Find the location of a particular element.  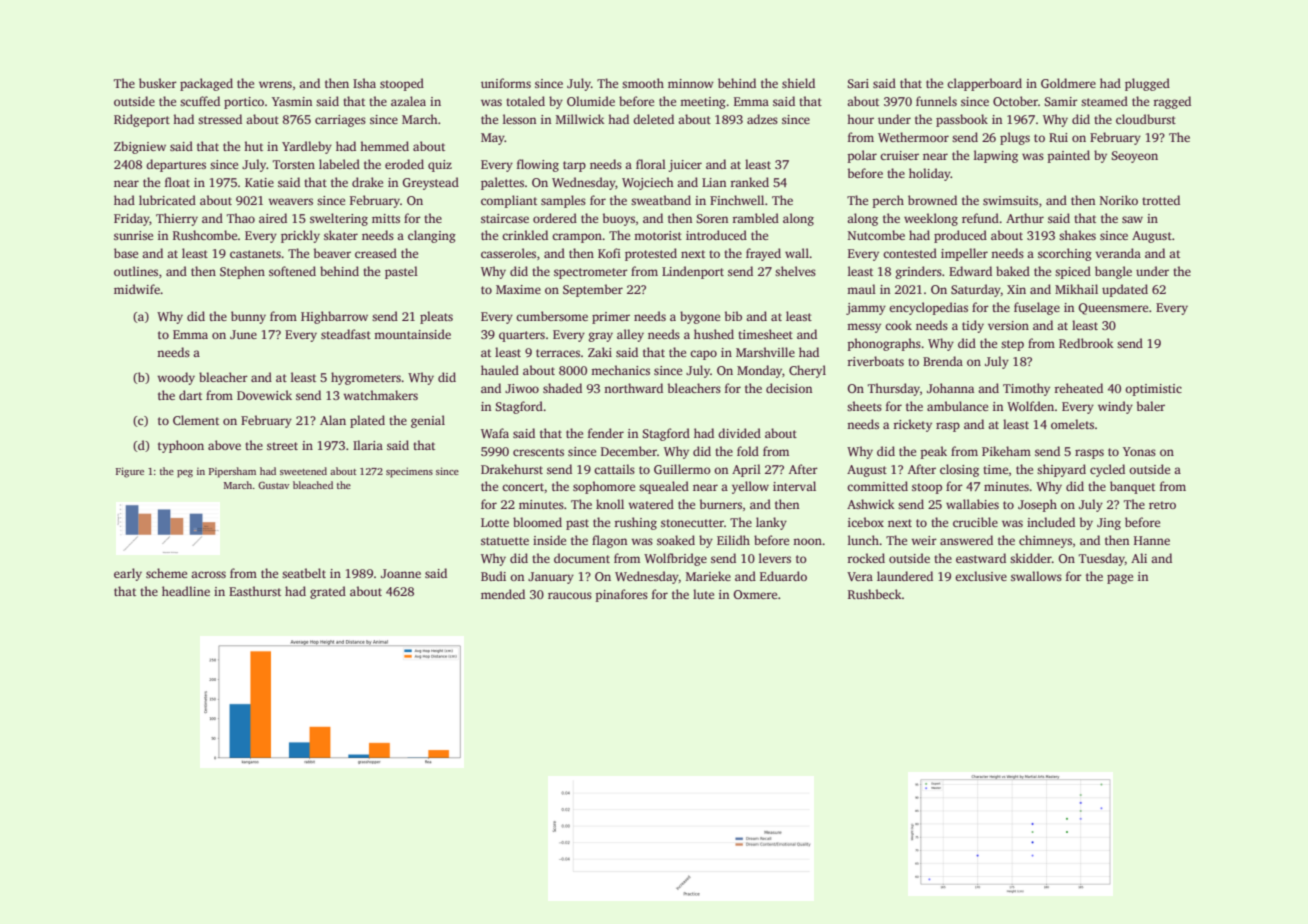

shield is located at coordinates (798, 83).
